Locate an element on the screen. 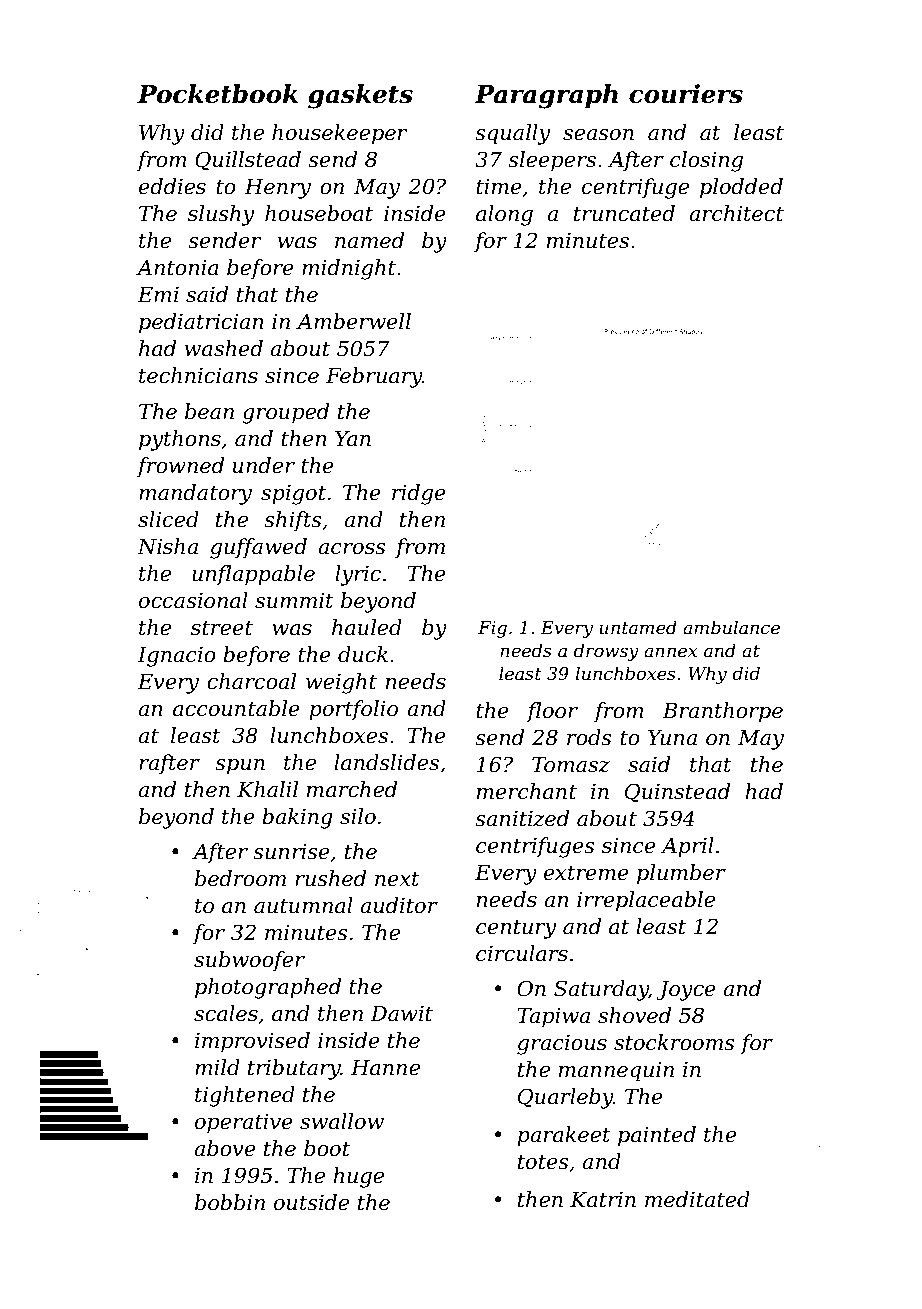 This screenshot has width=922, height=1309. outside is located at coordinates (311, 1202).
